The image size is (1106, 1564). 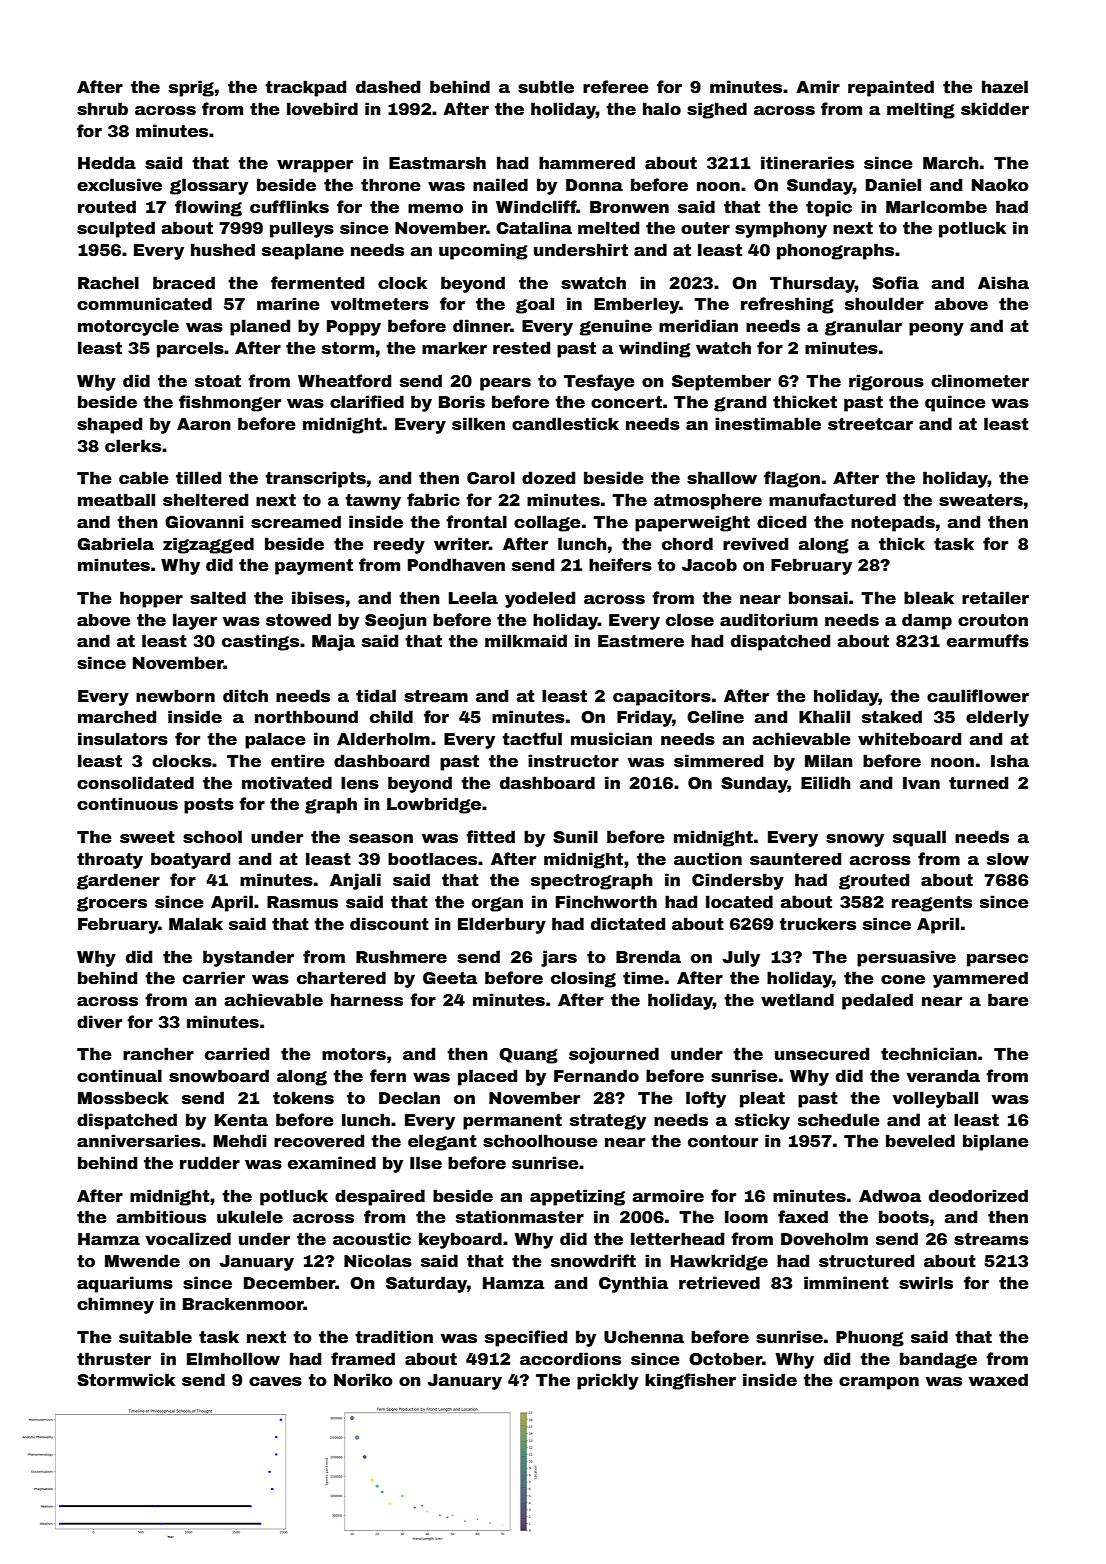 I want to click on lovebird, so click(x=322, y=109).
